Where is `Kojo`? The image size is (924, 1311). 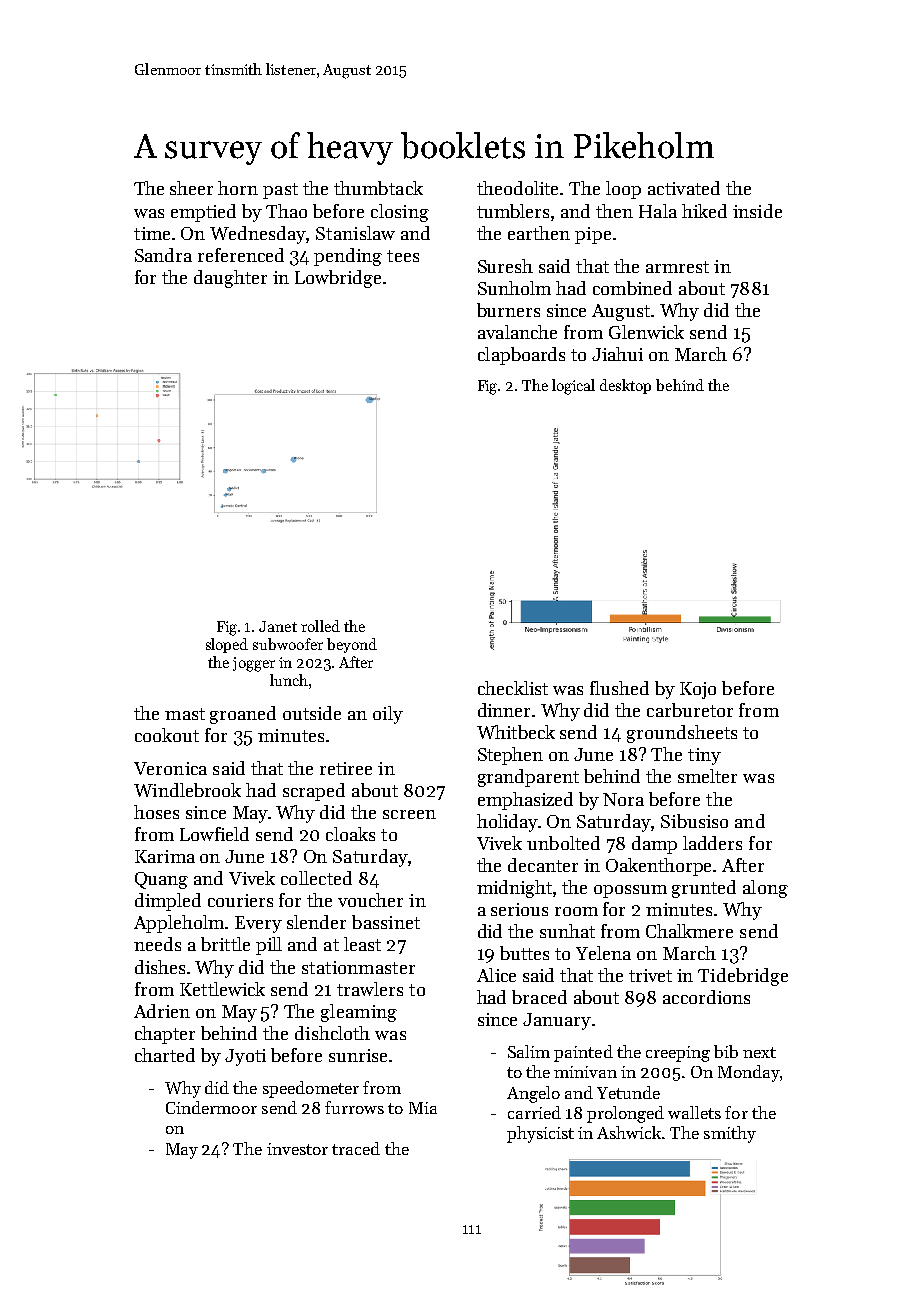 Kojo is located at coordinates (698, 690).
